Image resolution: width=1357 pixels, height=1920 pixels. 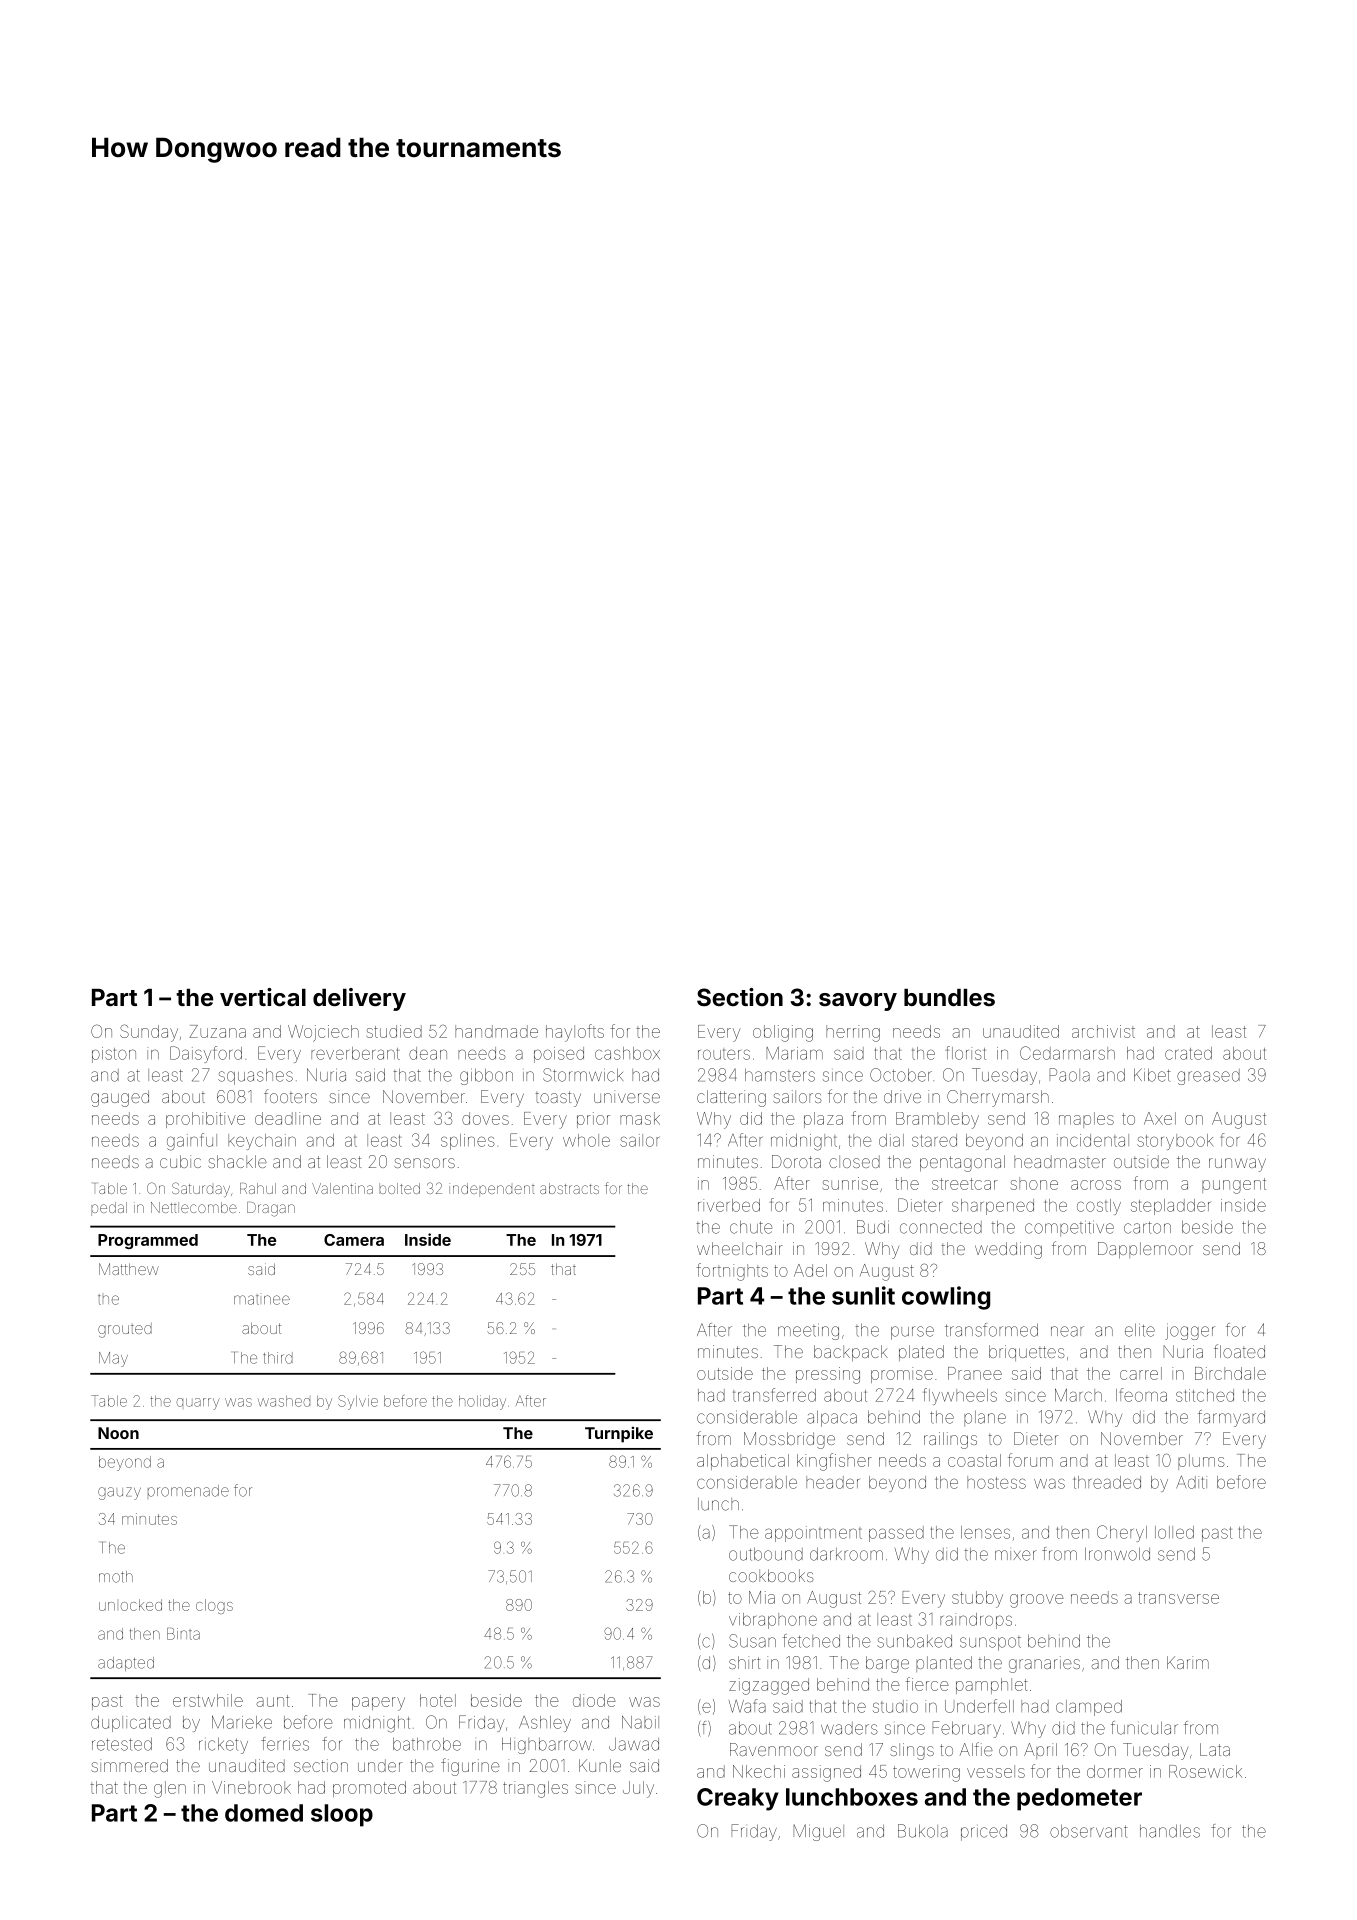 I want to click on May, so click(x=113, y=1359).
